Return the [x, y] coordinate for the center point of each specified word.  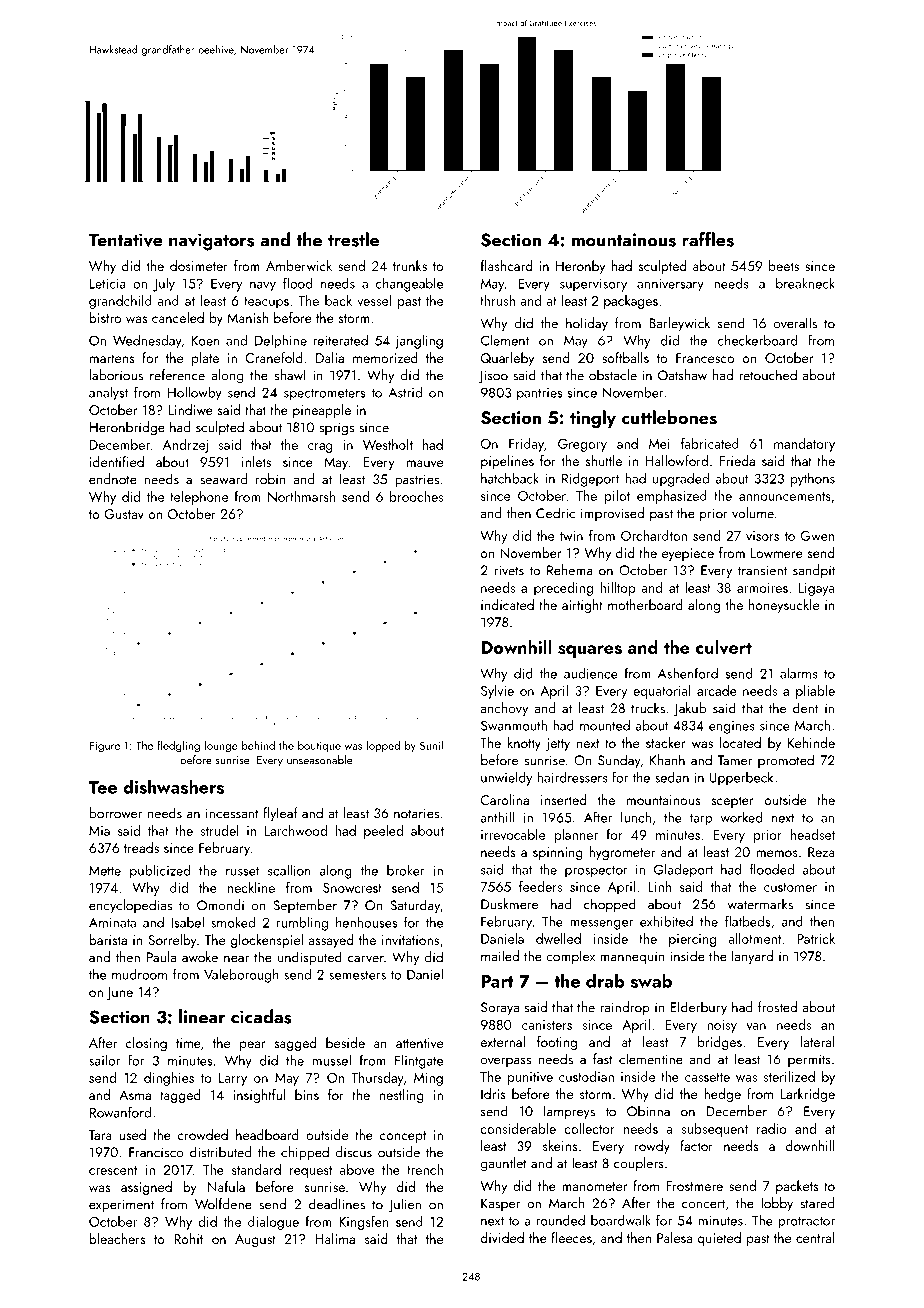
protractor [806, 1223]
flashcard [506, 265]
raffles [708, 239]
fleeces [571, 1237]
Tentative [126, 240]
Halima [335, 1238]
